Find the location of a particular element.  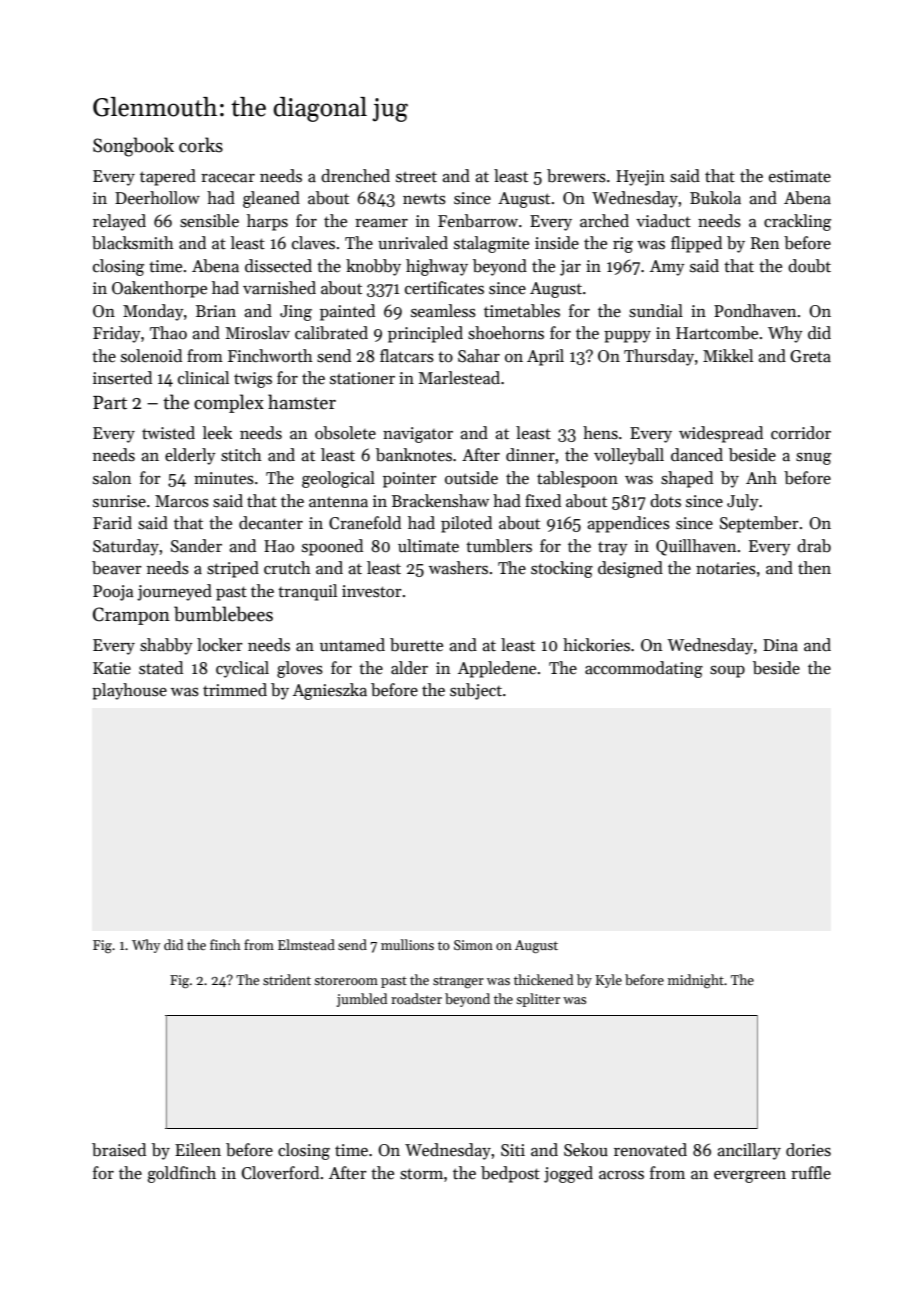

estimate is located at coordinates (800, 176).
